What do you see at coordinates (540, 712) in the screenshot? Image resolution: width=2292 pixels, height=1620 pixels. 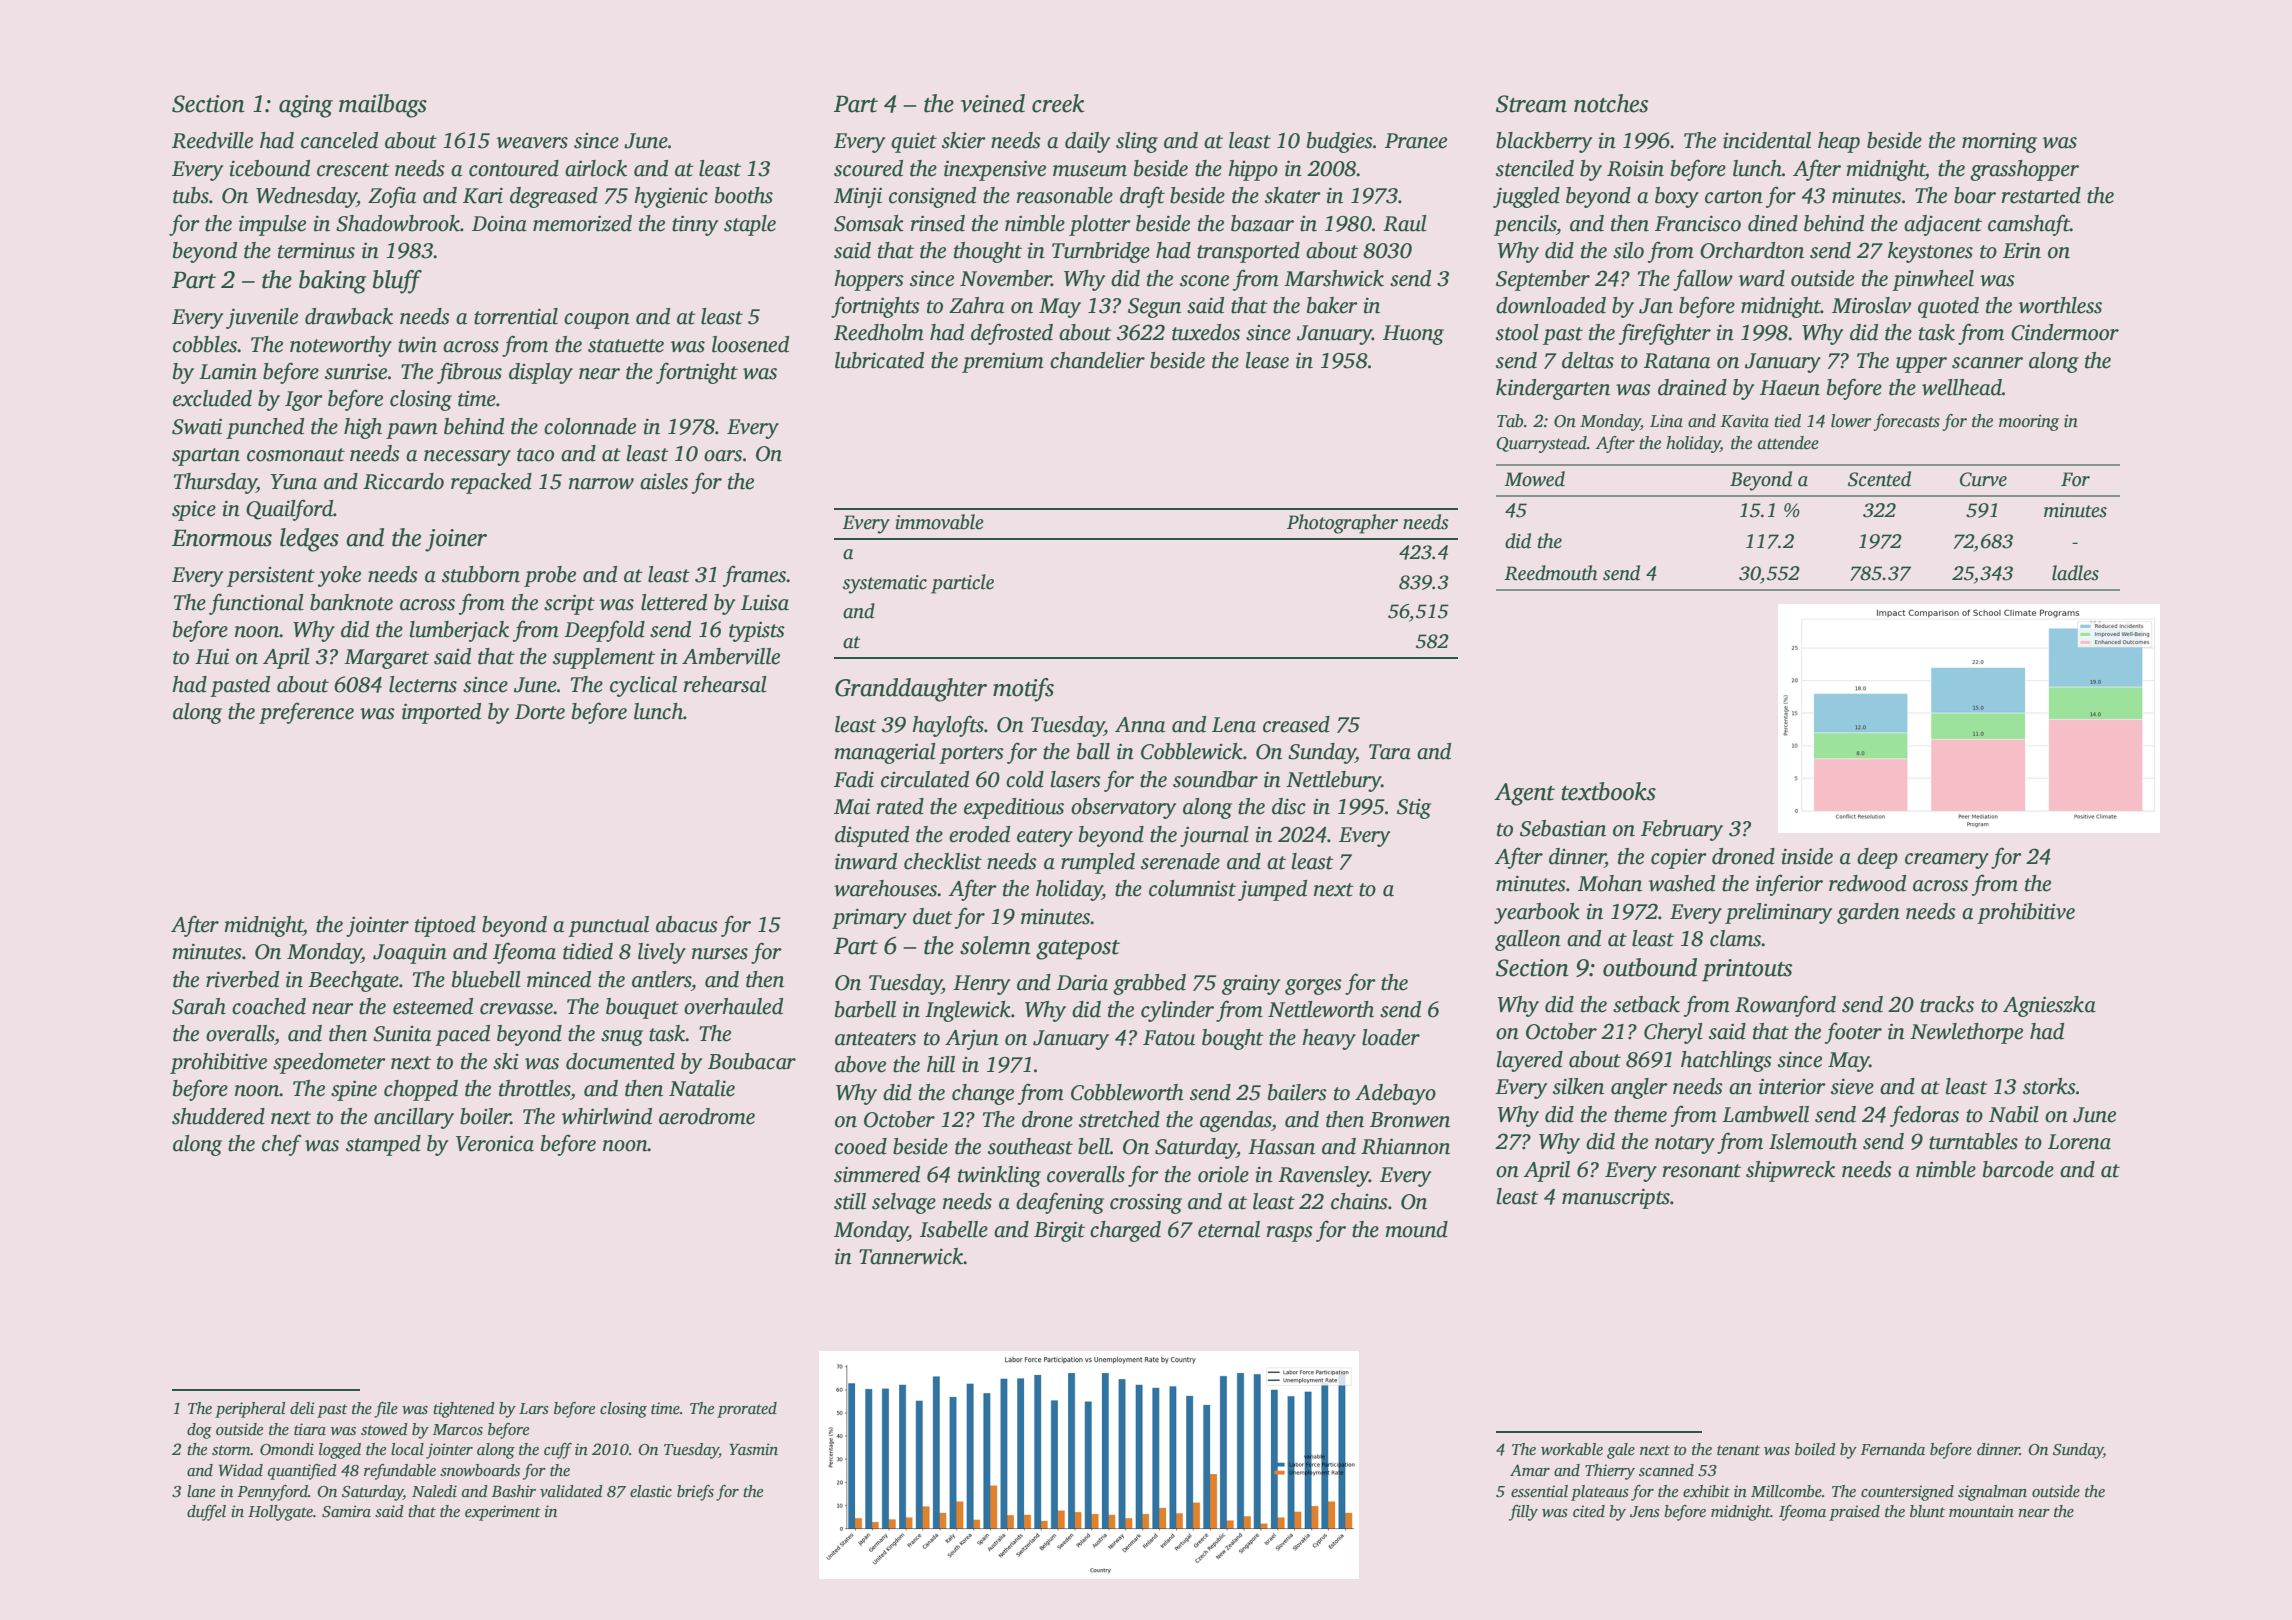 I see `Dorte` at bounding box center [540, 712].
